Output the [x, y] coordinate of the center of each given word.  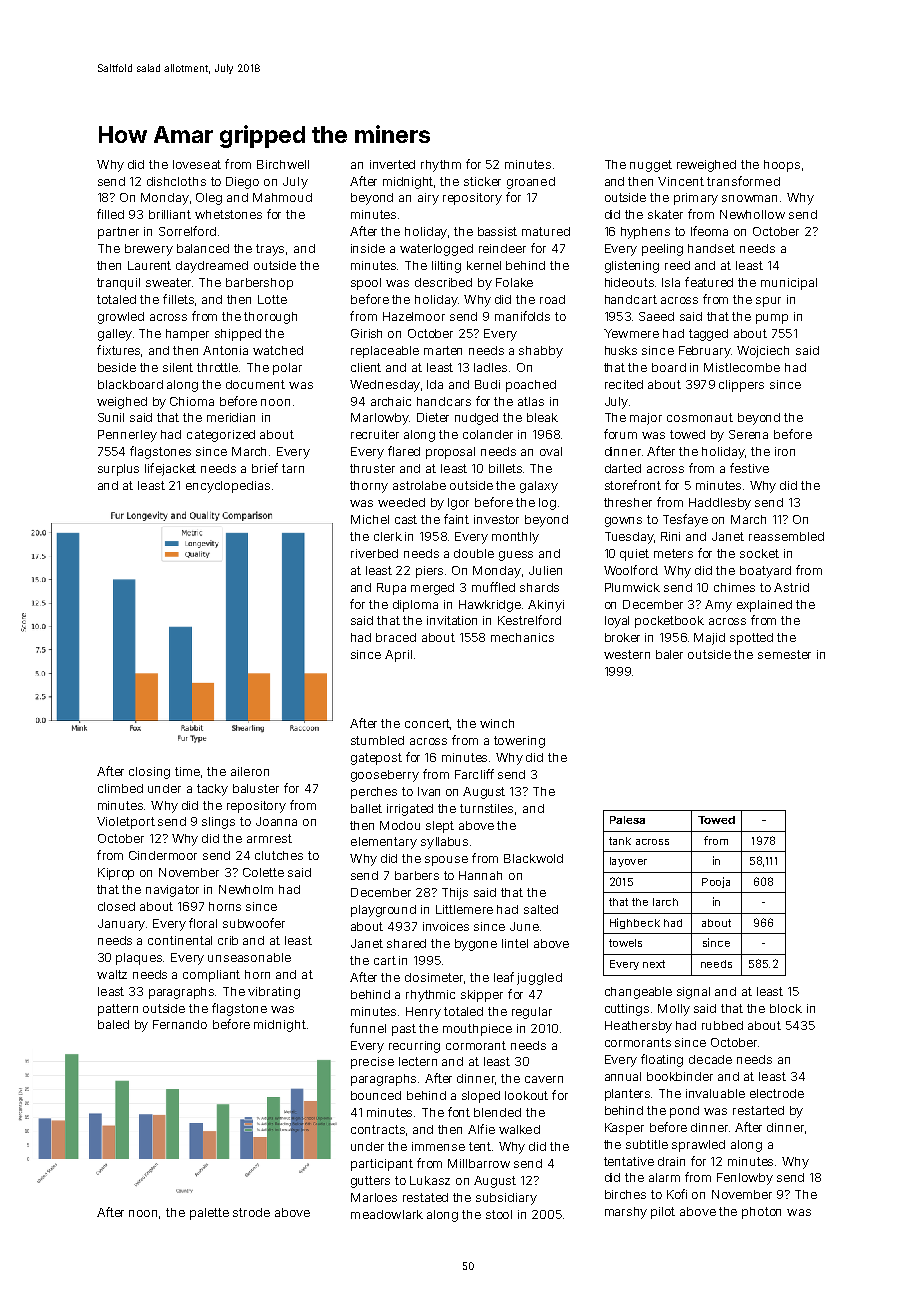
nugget [651, 166]
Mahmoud [282, 197]
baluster [256, 788]
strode [251, 1212]
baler [669, 654]
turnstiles [486, 808]
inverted [392, 164]
